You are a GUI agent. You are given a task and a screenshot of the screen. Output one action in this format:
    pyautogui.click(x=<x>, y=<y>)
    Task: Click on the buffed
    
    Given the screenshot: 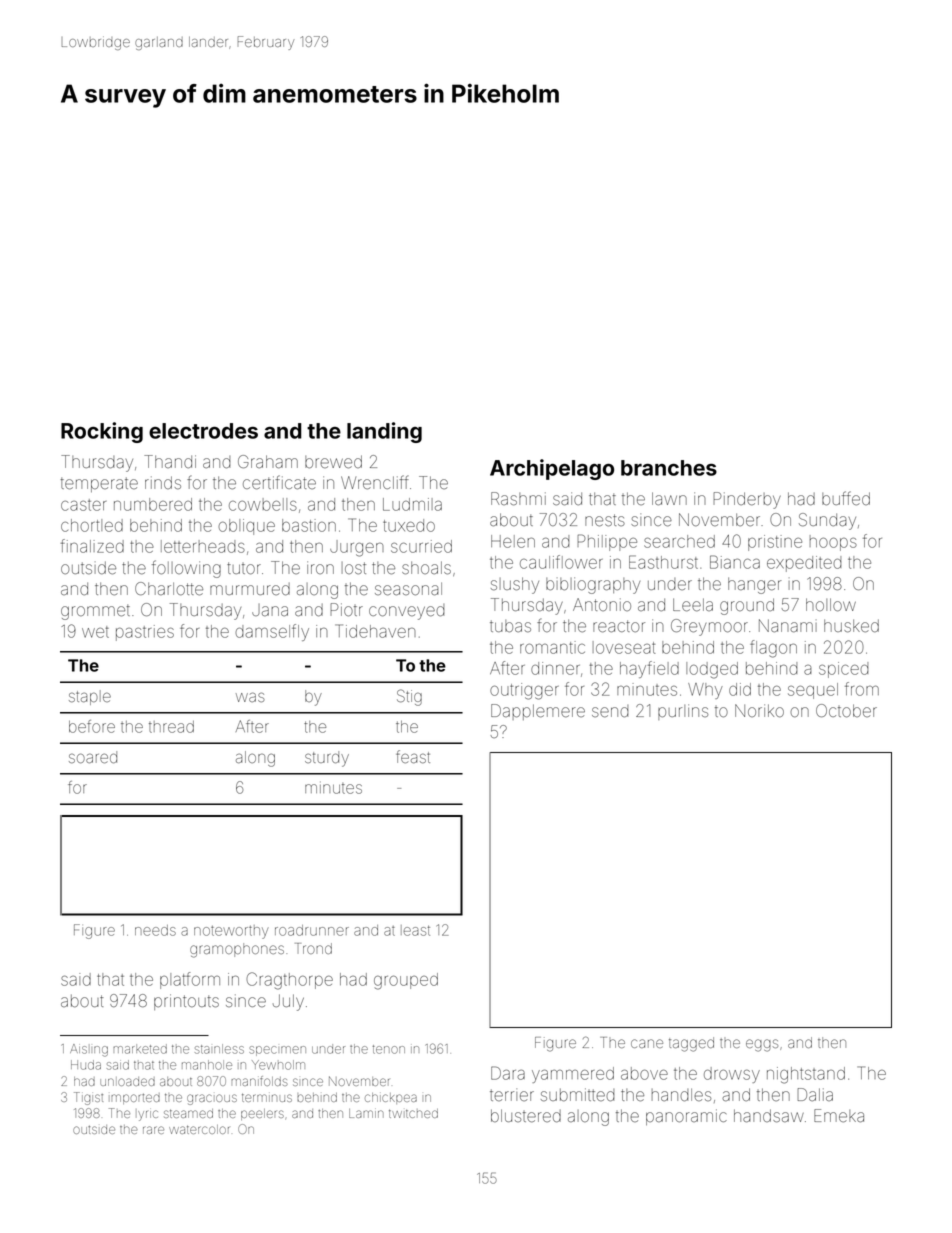 What is the action you would take?
    pyautogui.click(x=846, y=498)
